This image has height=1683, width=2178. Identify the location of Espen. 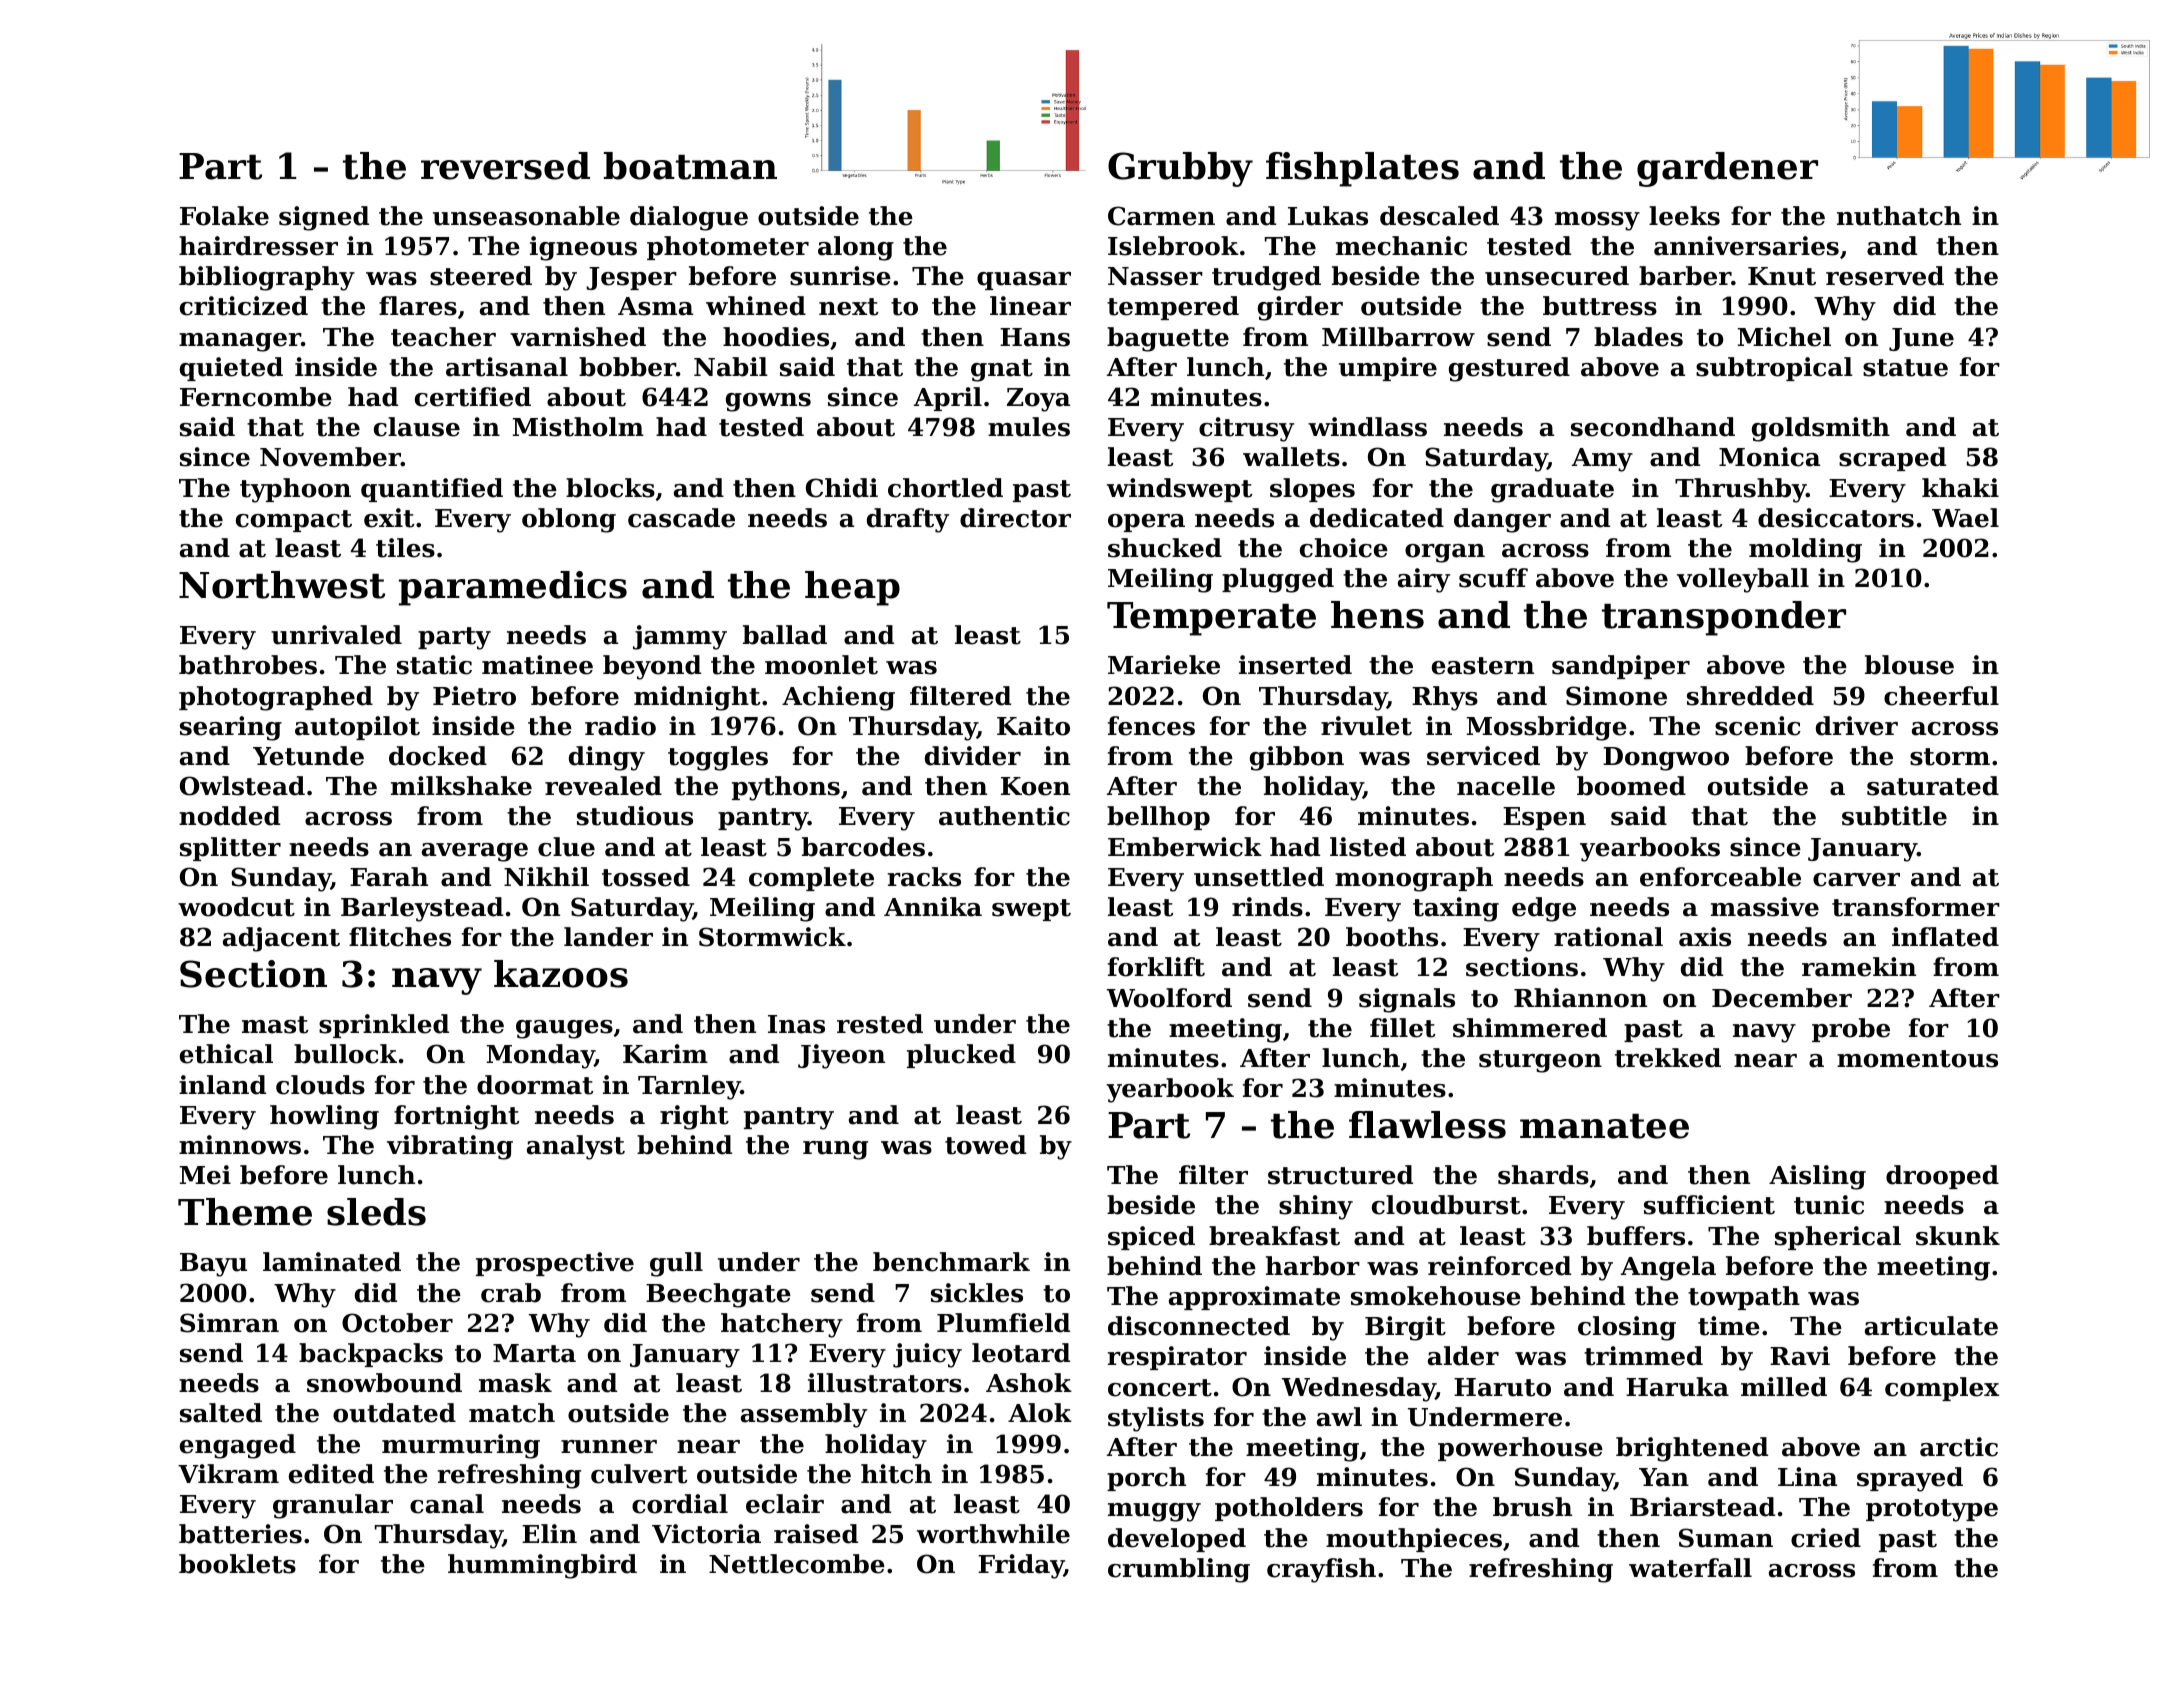
(1544, 818).
